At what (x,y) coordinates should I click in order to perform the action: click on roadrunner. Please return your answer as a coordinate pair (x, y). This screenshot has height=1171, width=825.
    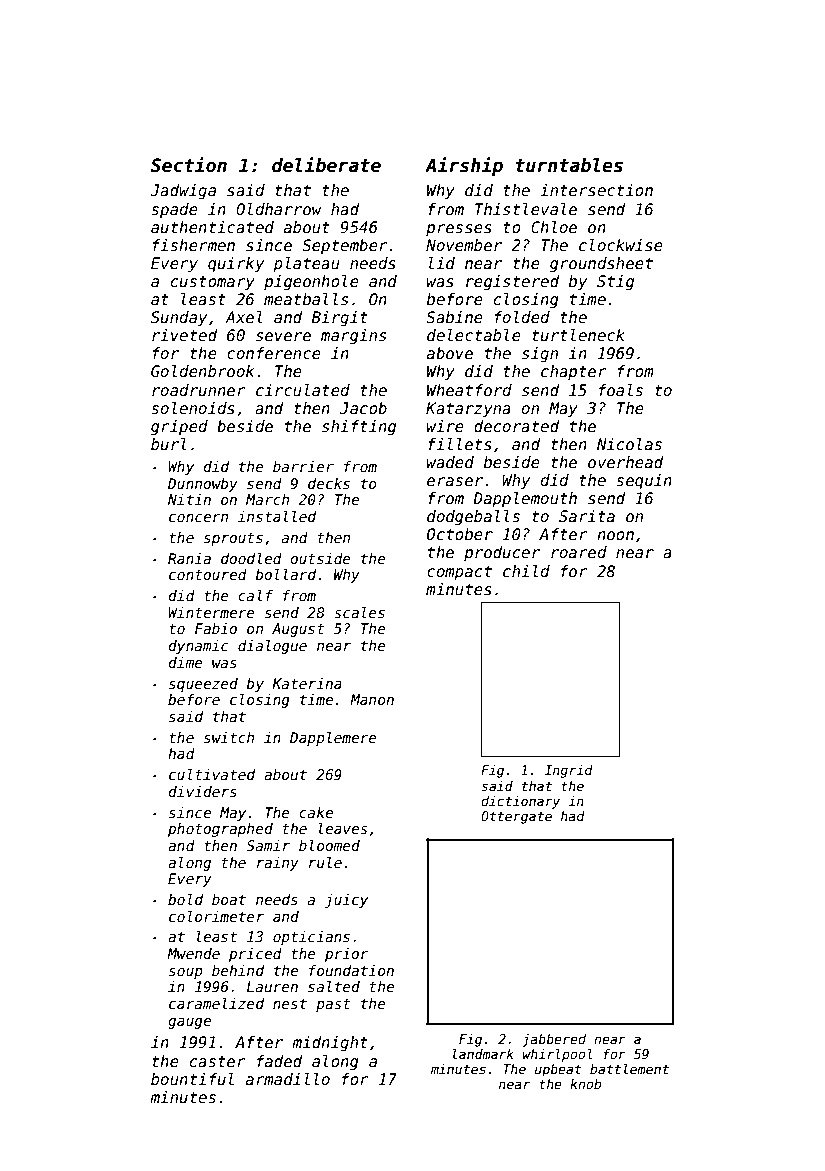
    Looking at the image, I should click on (199, 390).
